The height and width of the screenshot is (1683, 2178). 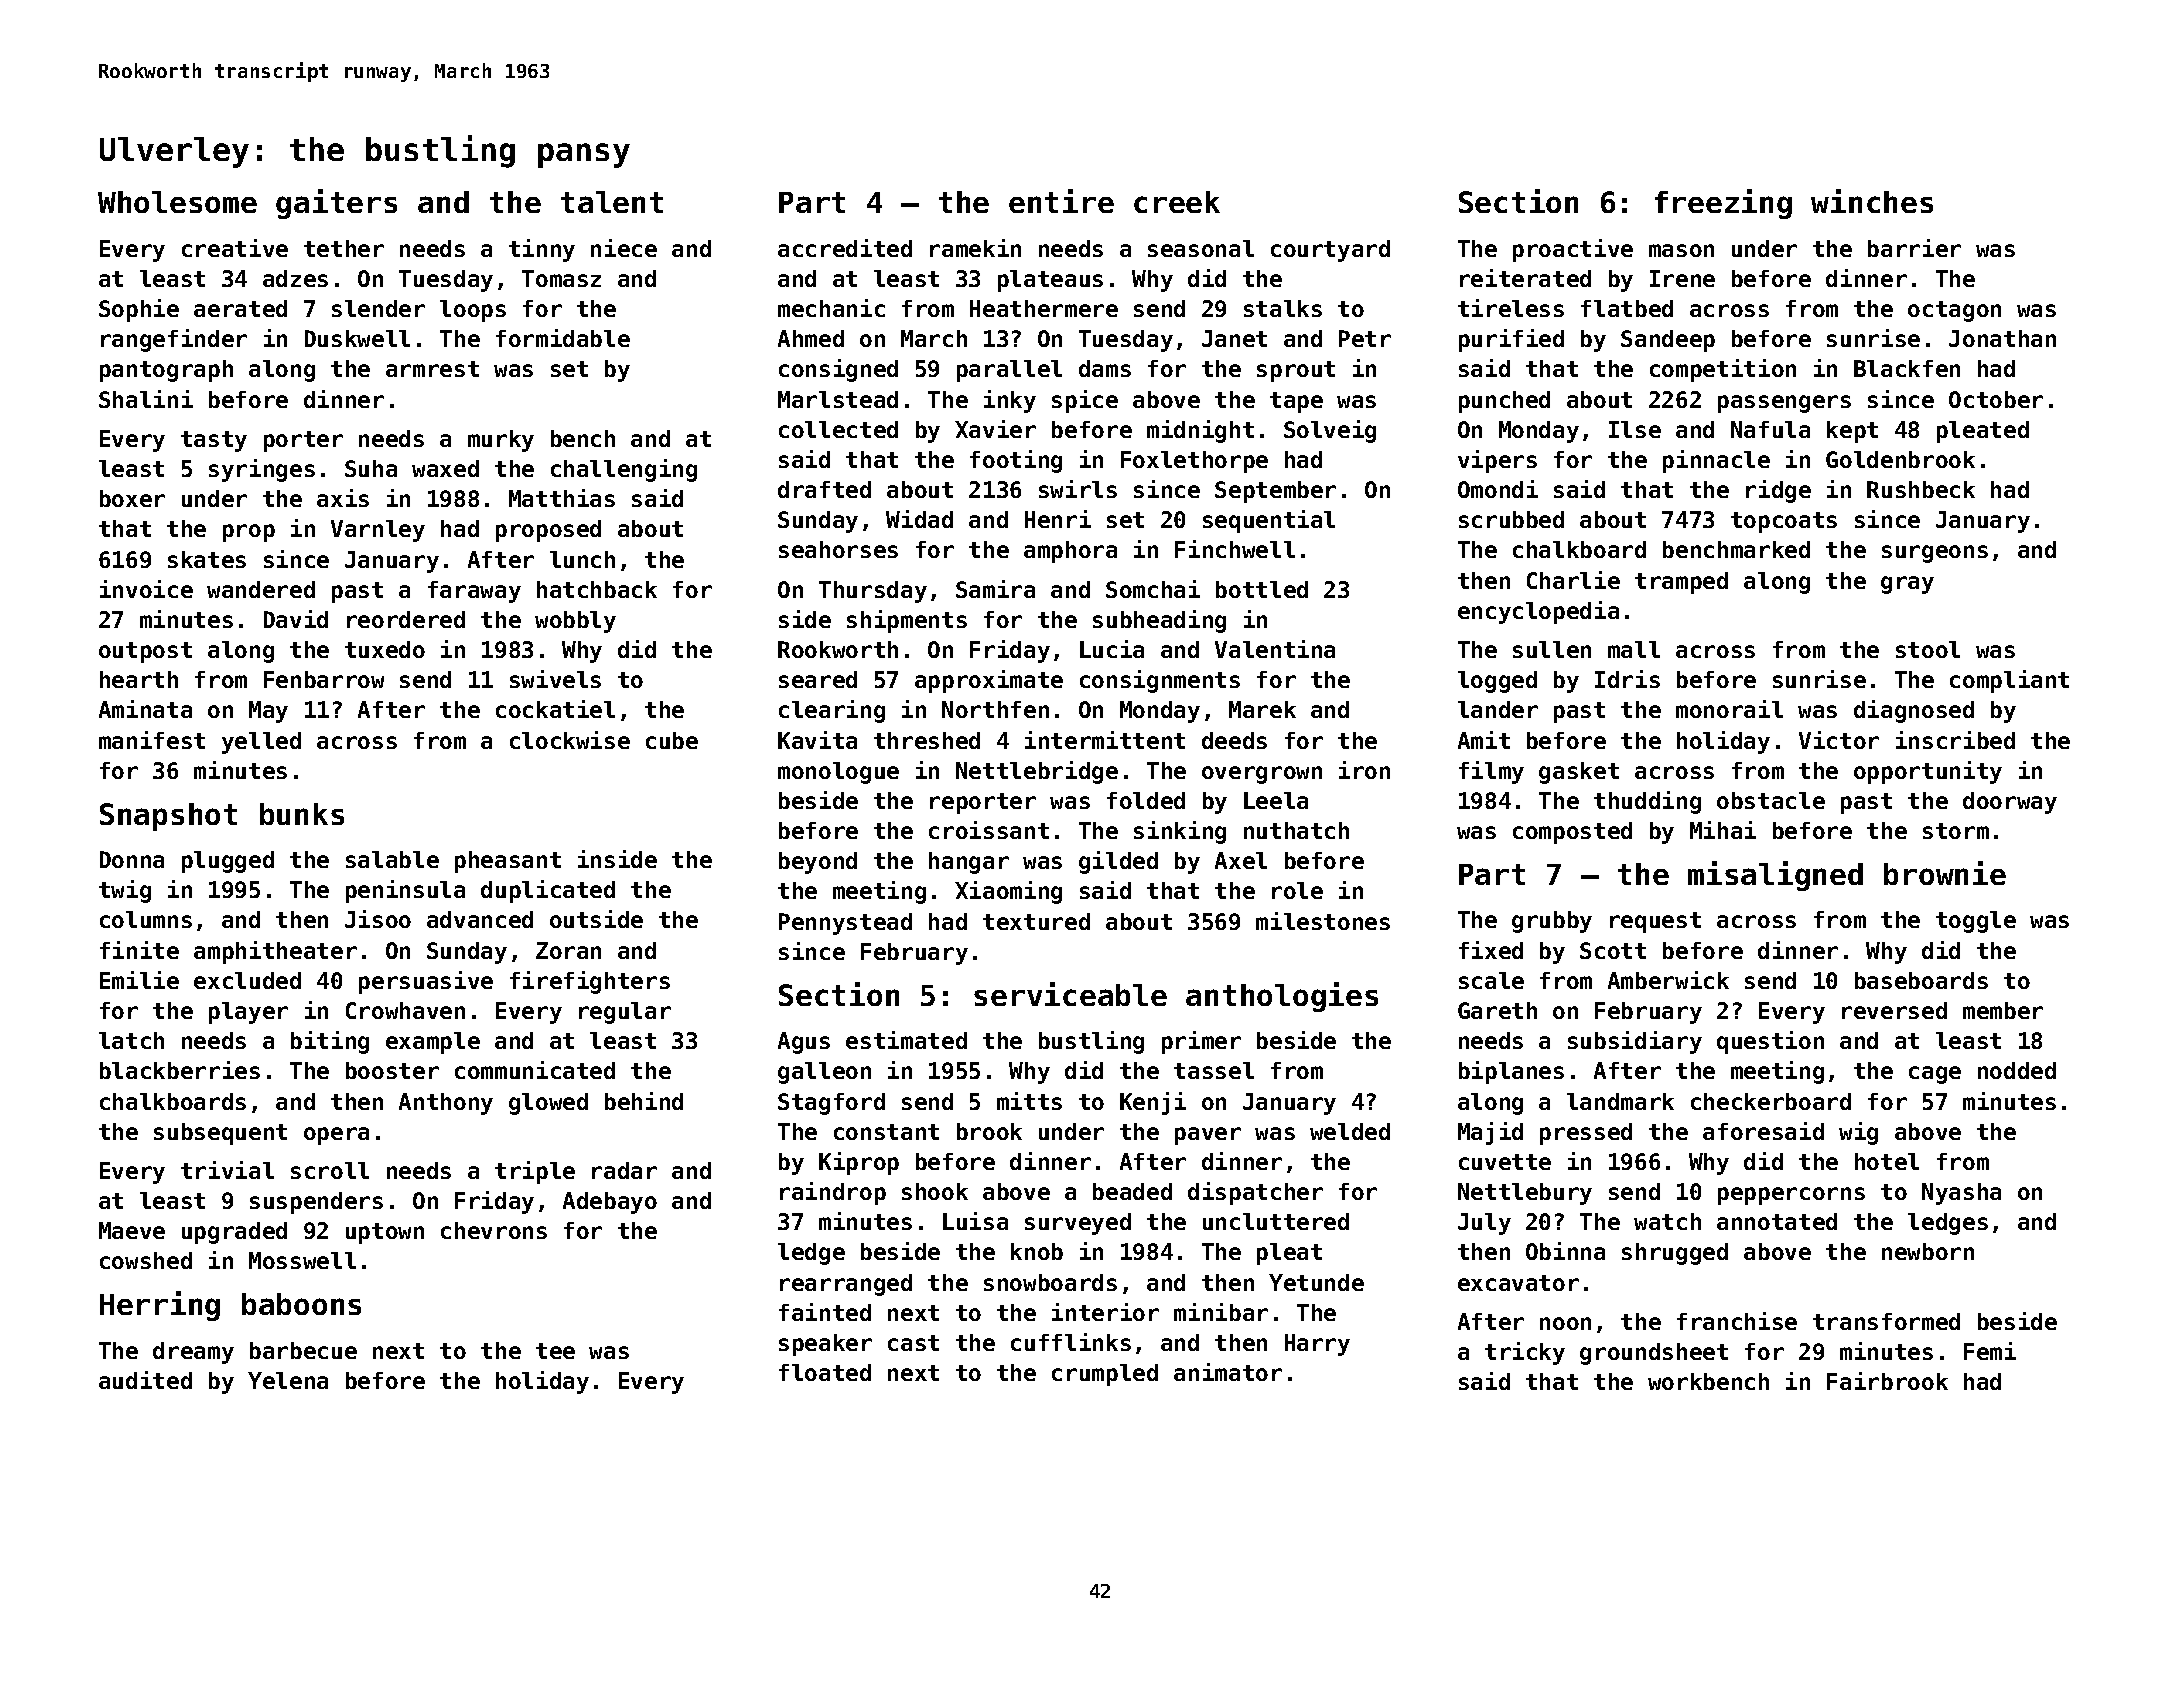 I want to click on Wholesome, so click(x=177, y=202).
